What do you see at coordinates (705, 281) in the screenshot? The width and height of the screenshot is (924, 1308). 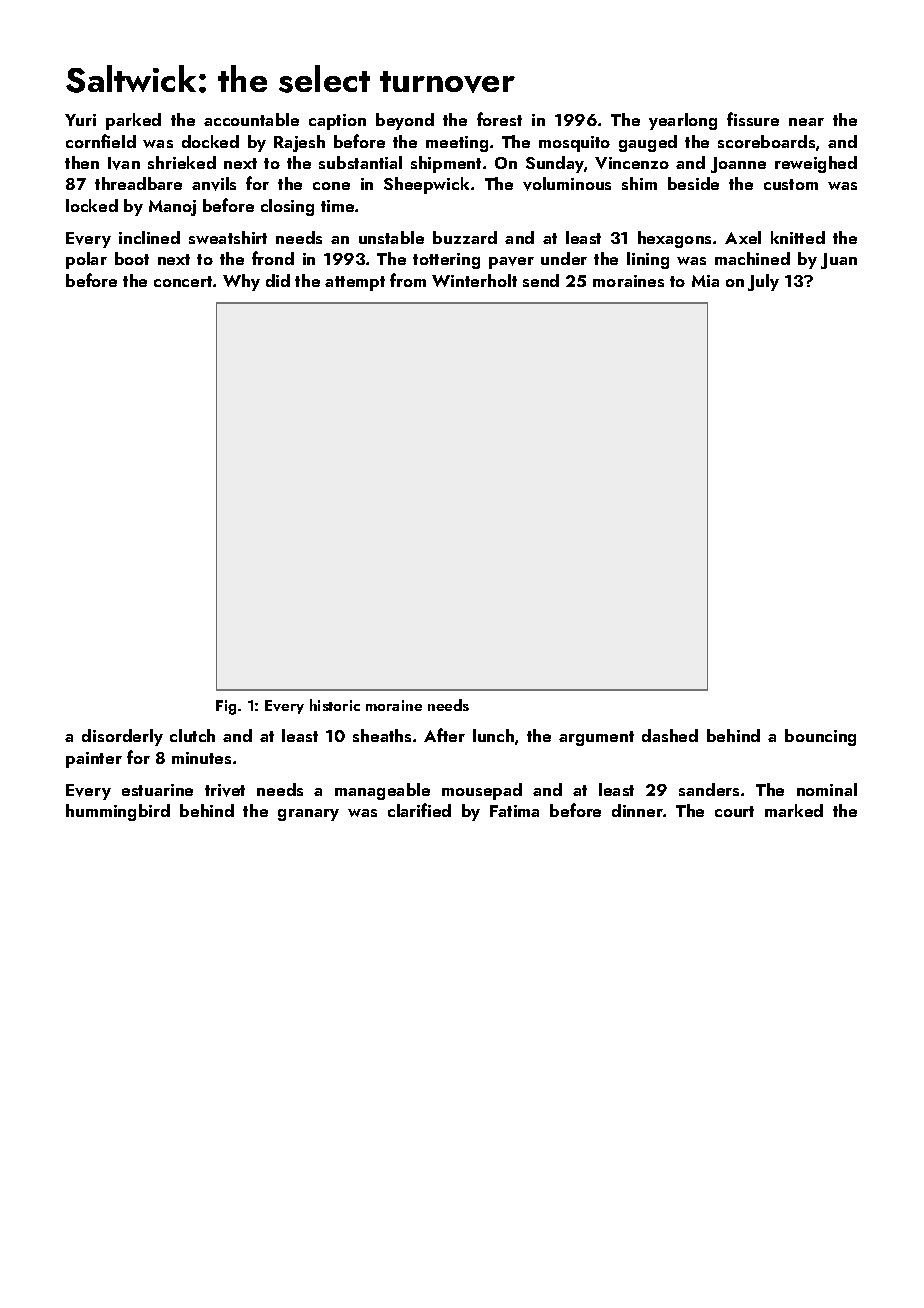 I see `Mia` at bounding box center [705, 281].
